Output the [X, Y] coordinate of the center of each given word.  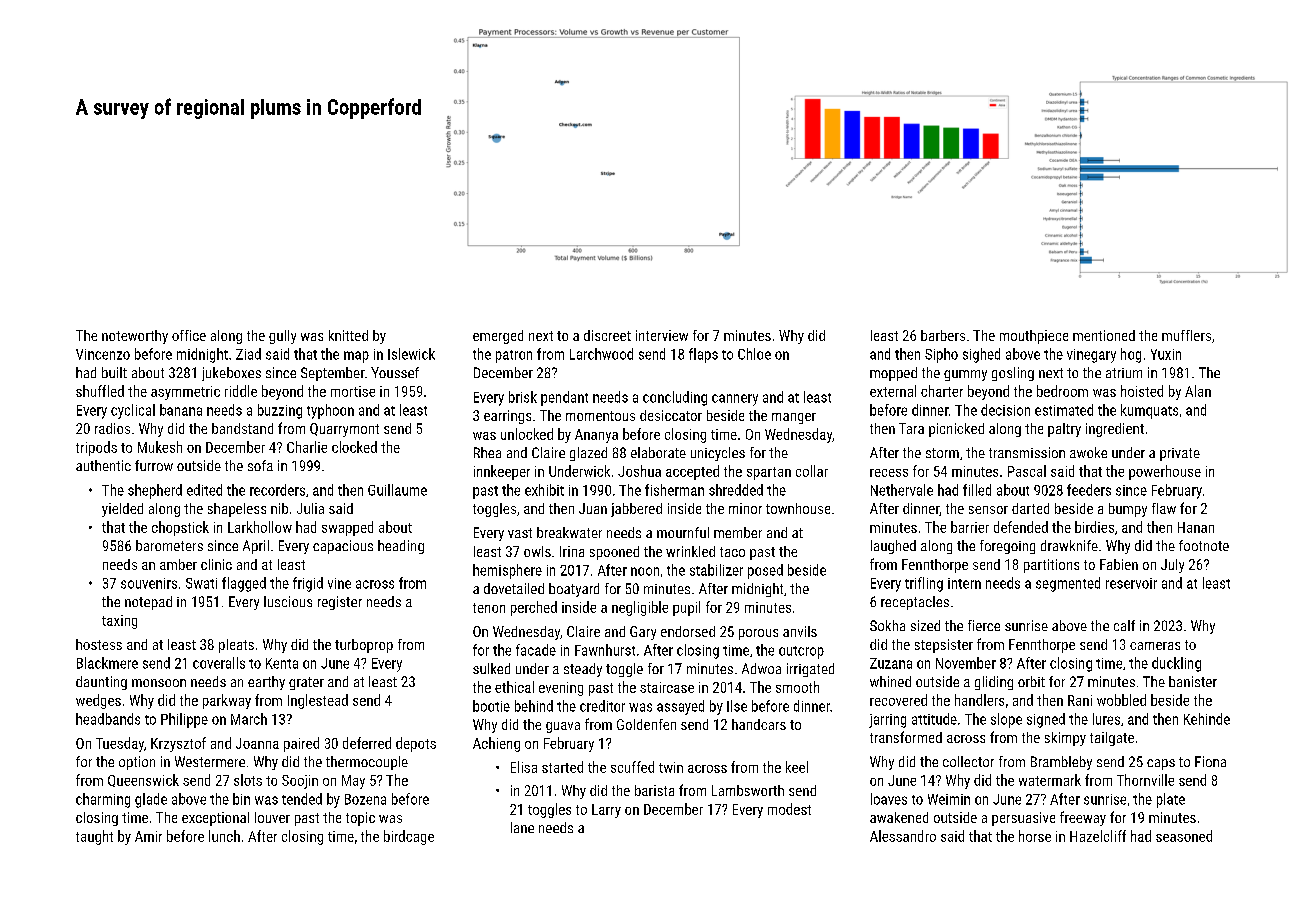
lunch [224, 836]
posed [765, 571]
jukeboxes [231, 374]
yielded [122, 510]
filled [977, 490]
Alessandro [903, 836]
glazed [588, 454]
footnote [1204, 545]
